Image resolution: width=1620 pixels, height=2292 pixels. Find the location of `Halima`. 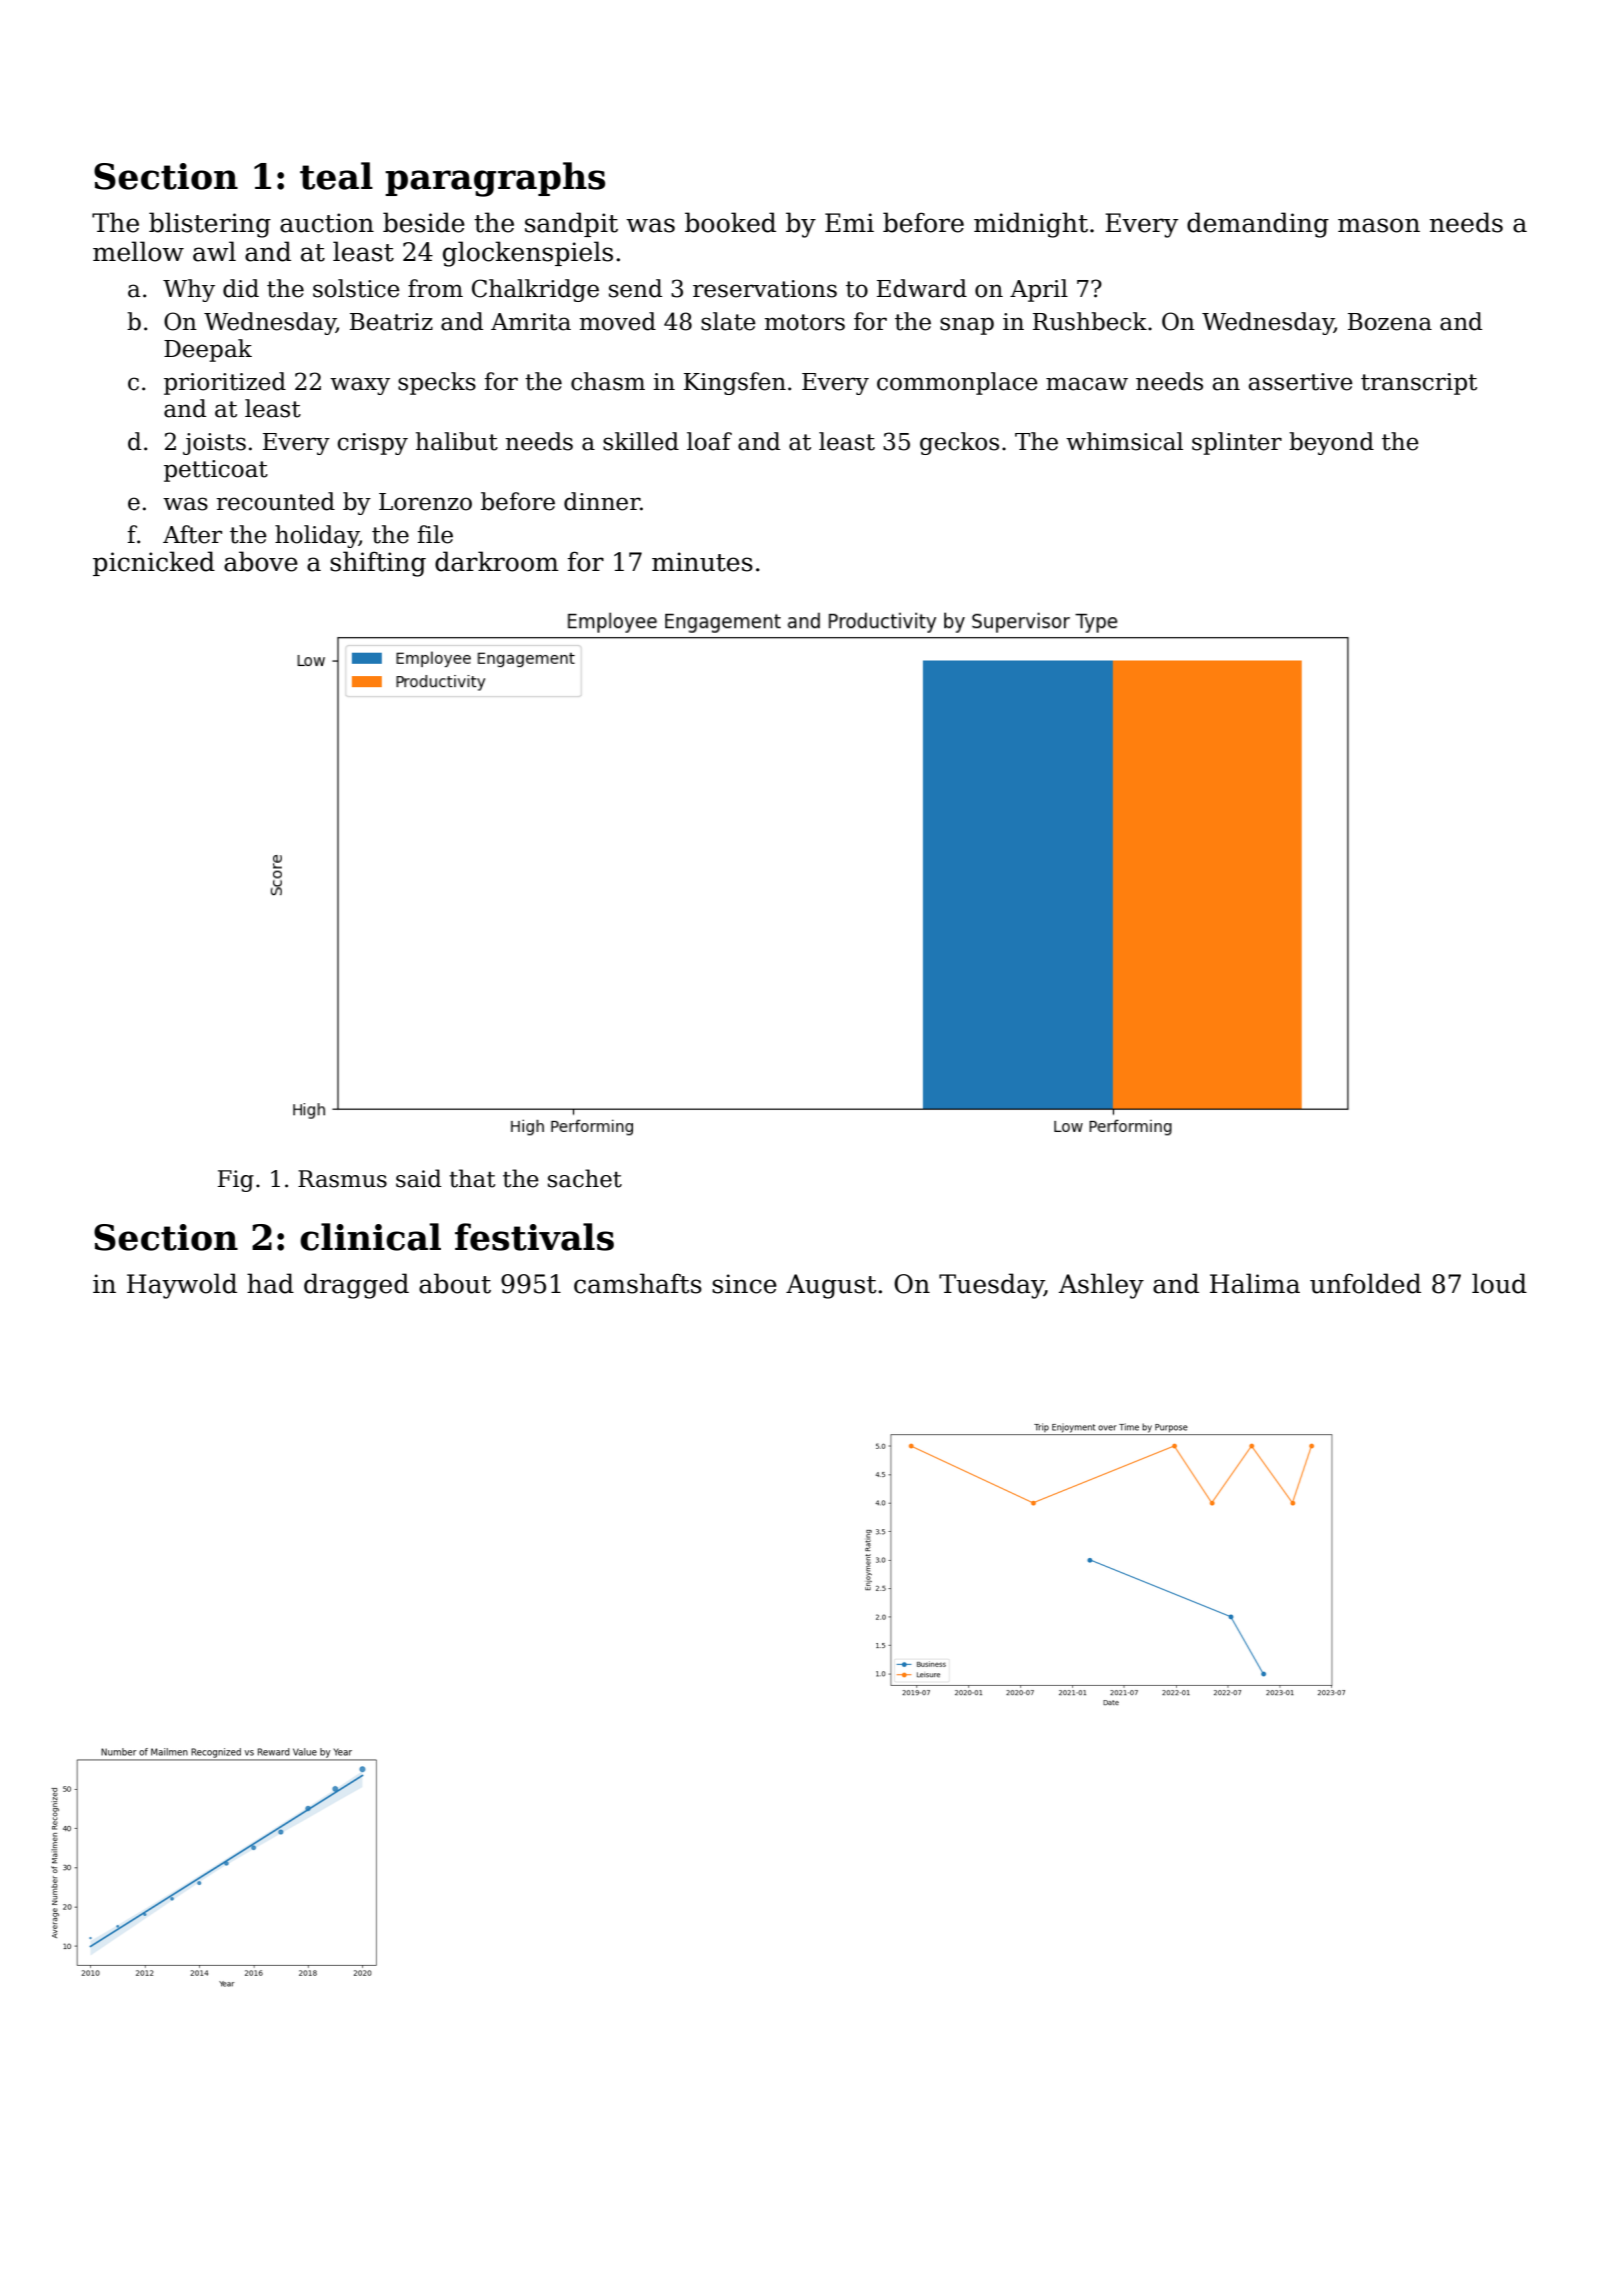

Halima is located at coordinates (1255, 1283).
